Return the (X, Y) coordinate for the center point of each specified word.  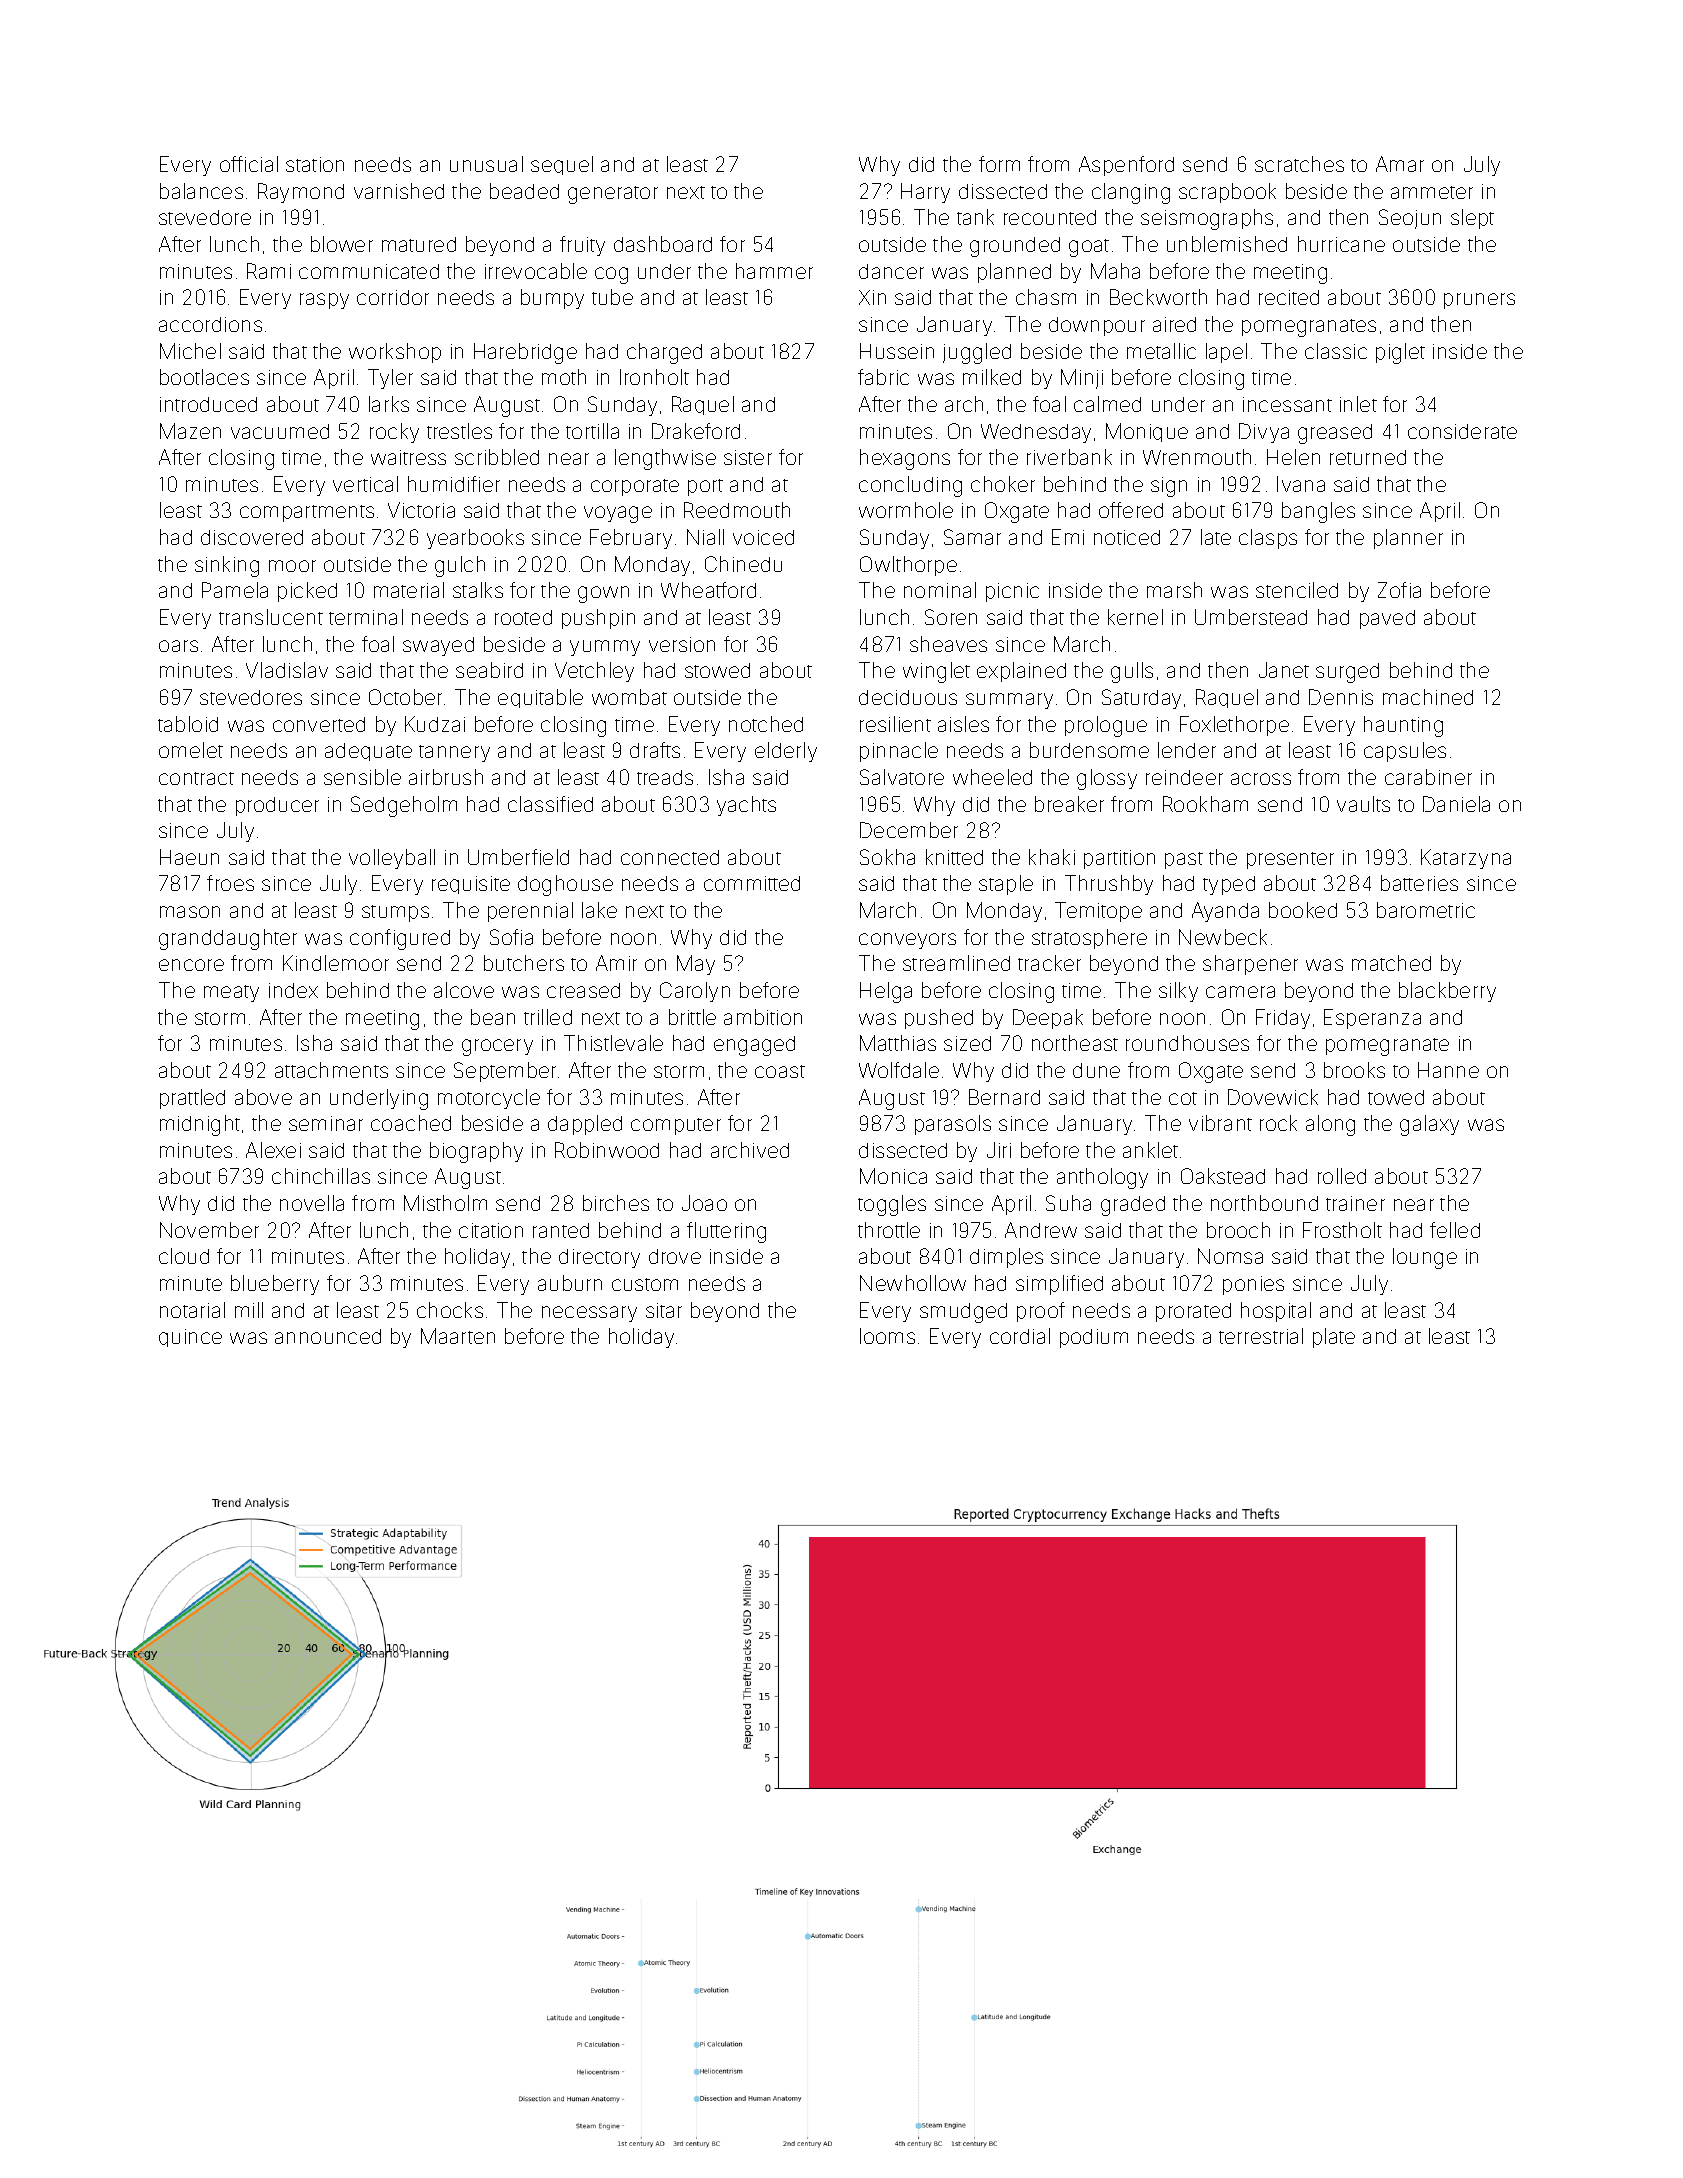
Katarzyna (1466, 859)
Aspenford (1126, 166)
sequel (562, 165)
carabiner (1428, 777)
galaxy (1429, 1125)
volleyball (392, 859)
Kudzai (435, 724)
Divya (1264, 433)
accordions (210, 324)
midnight (200, 1125)
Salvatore (902, 777)
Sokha (887, 857)
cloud (184, 1256)
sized (967, 1043)
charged (664, 353)
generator (613, 195)
